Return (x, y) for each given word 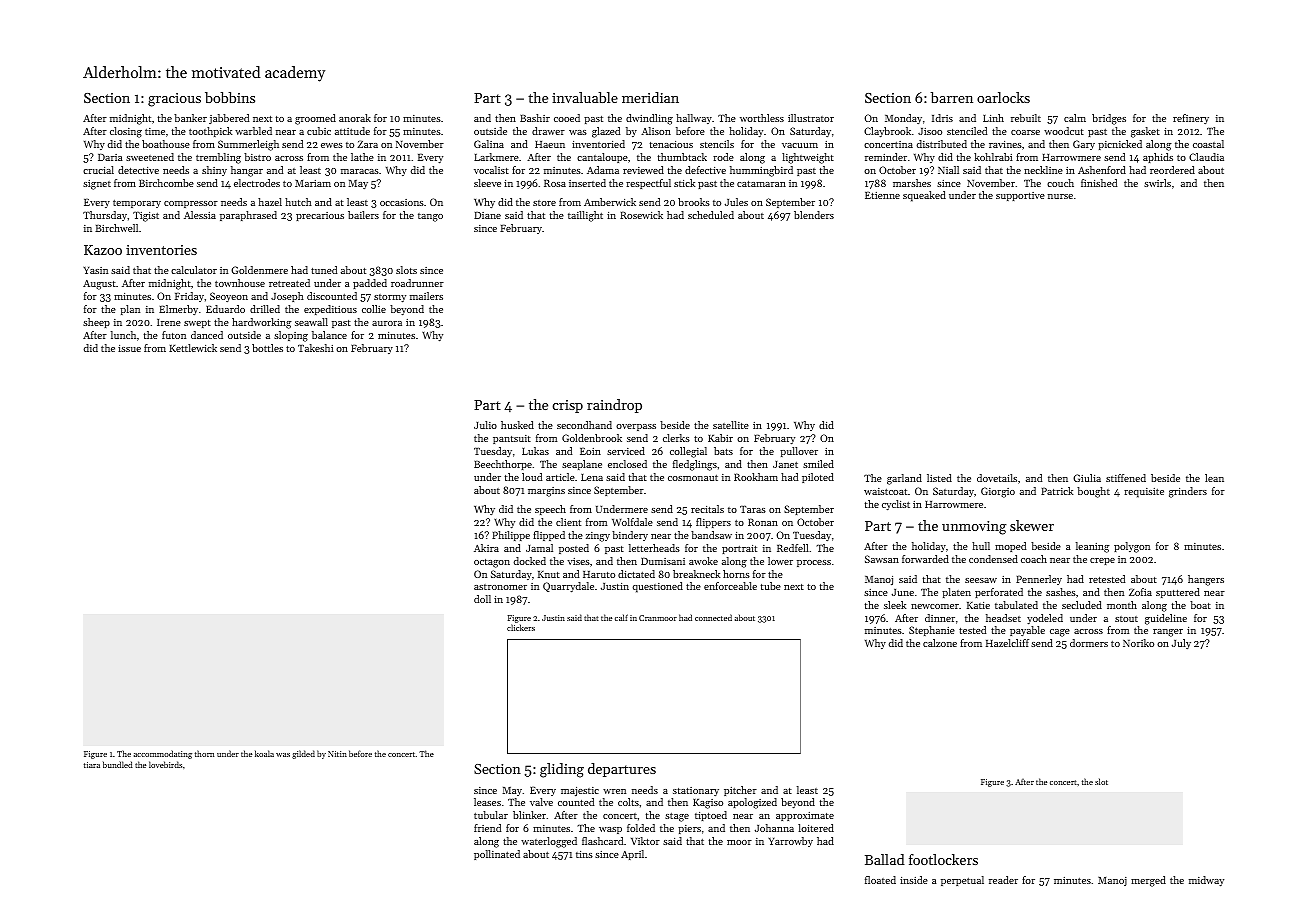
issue (129, 348)
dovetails (997, 478)
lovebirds (165, 764)
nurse (1060, 196)
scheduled (711, 215)
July (1181, 644)
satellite (731, 425)
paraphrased (248, 216)
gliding (562, 770)
